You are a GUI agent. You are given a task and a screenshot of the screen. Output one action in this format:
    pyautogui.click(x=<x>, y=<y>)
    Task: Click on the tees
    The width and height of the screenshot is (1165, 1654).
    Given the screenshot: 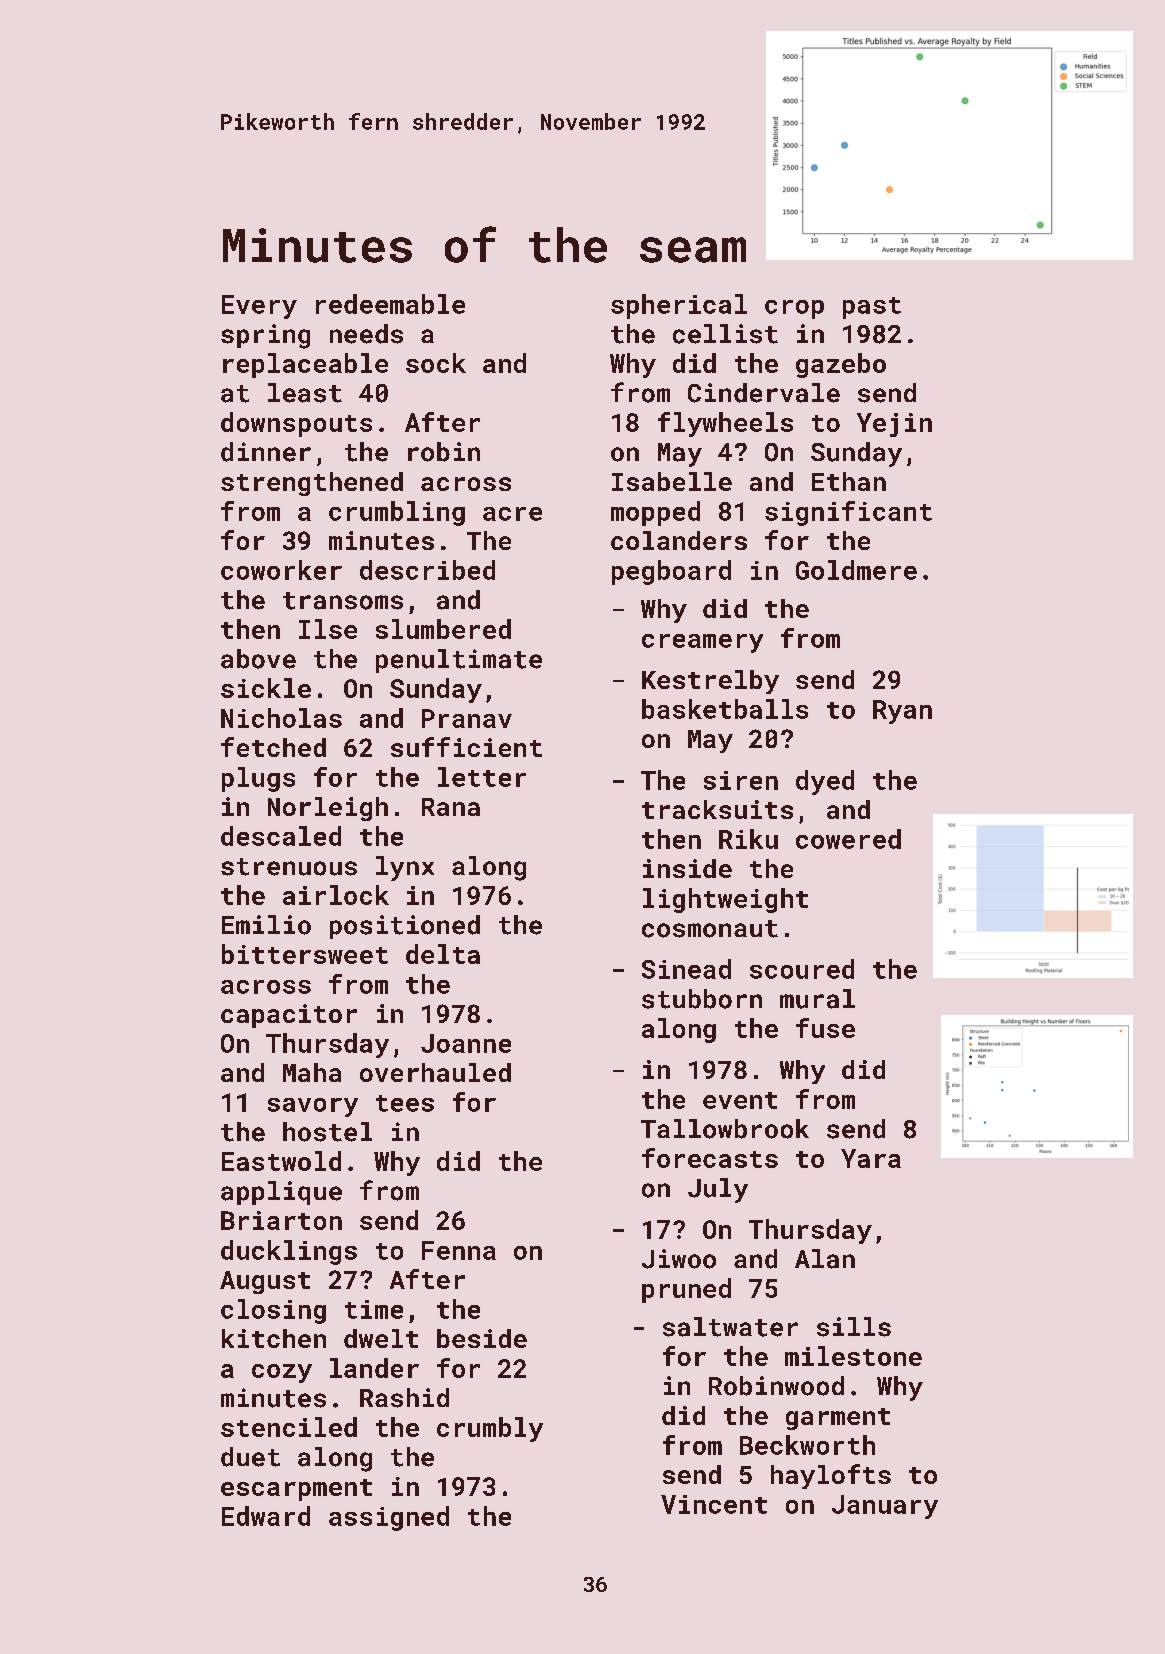 What is the action you would take?
    pyautogui.click(x=405, y=1103)
